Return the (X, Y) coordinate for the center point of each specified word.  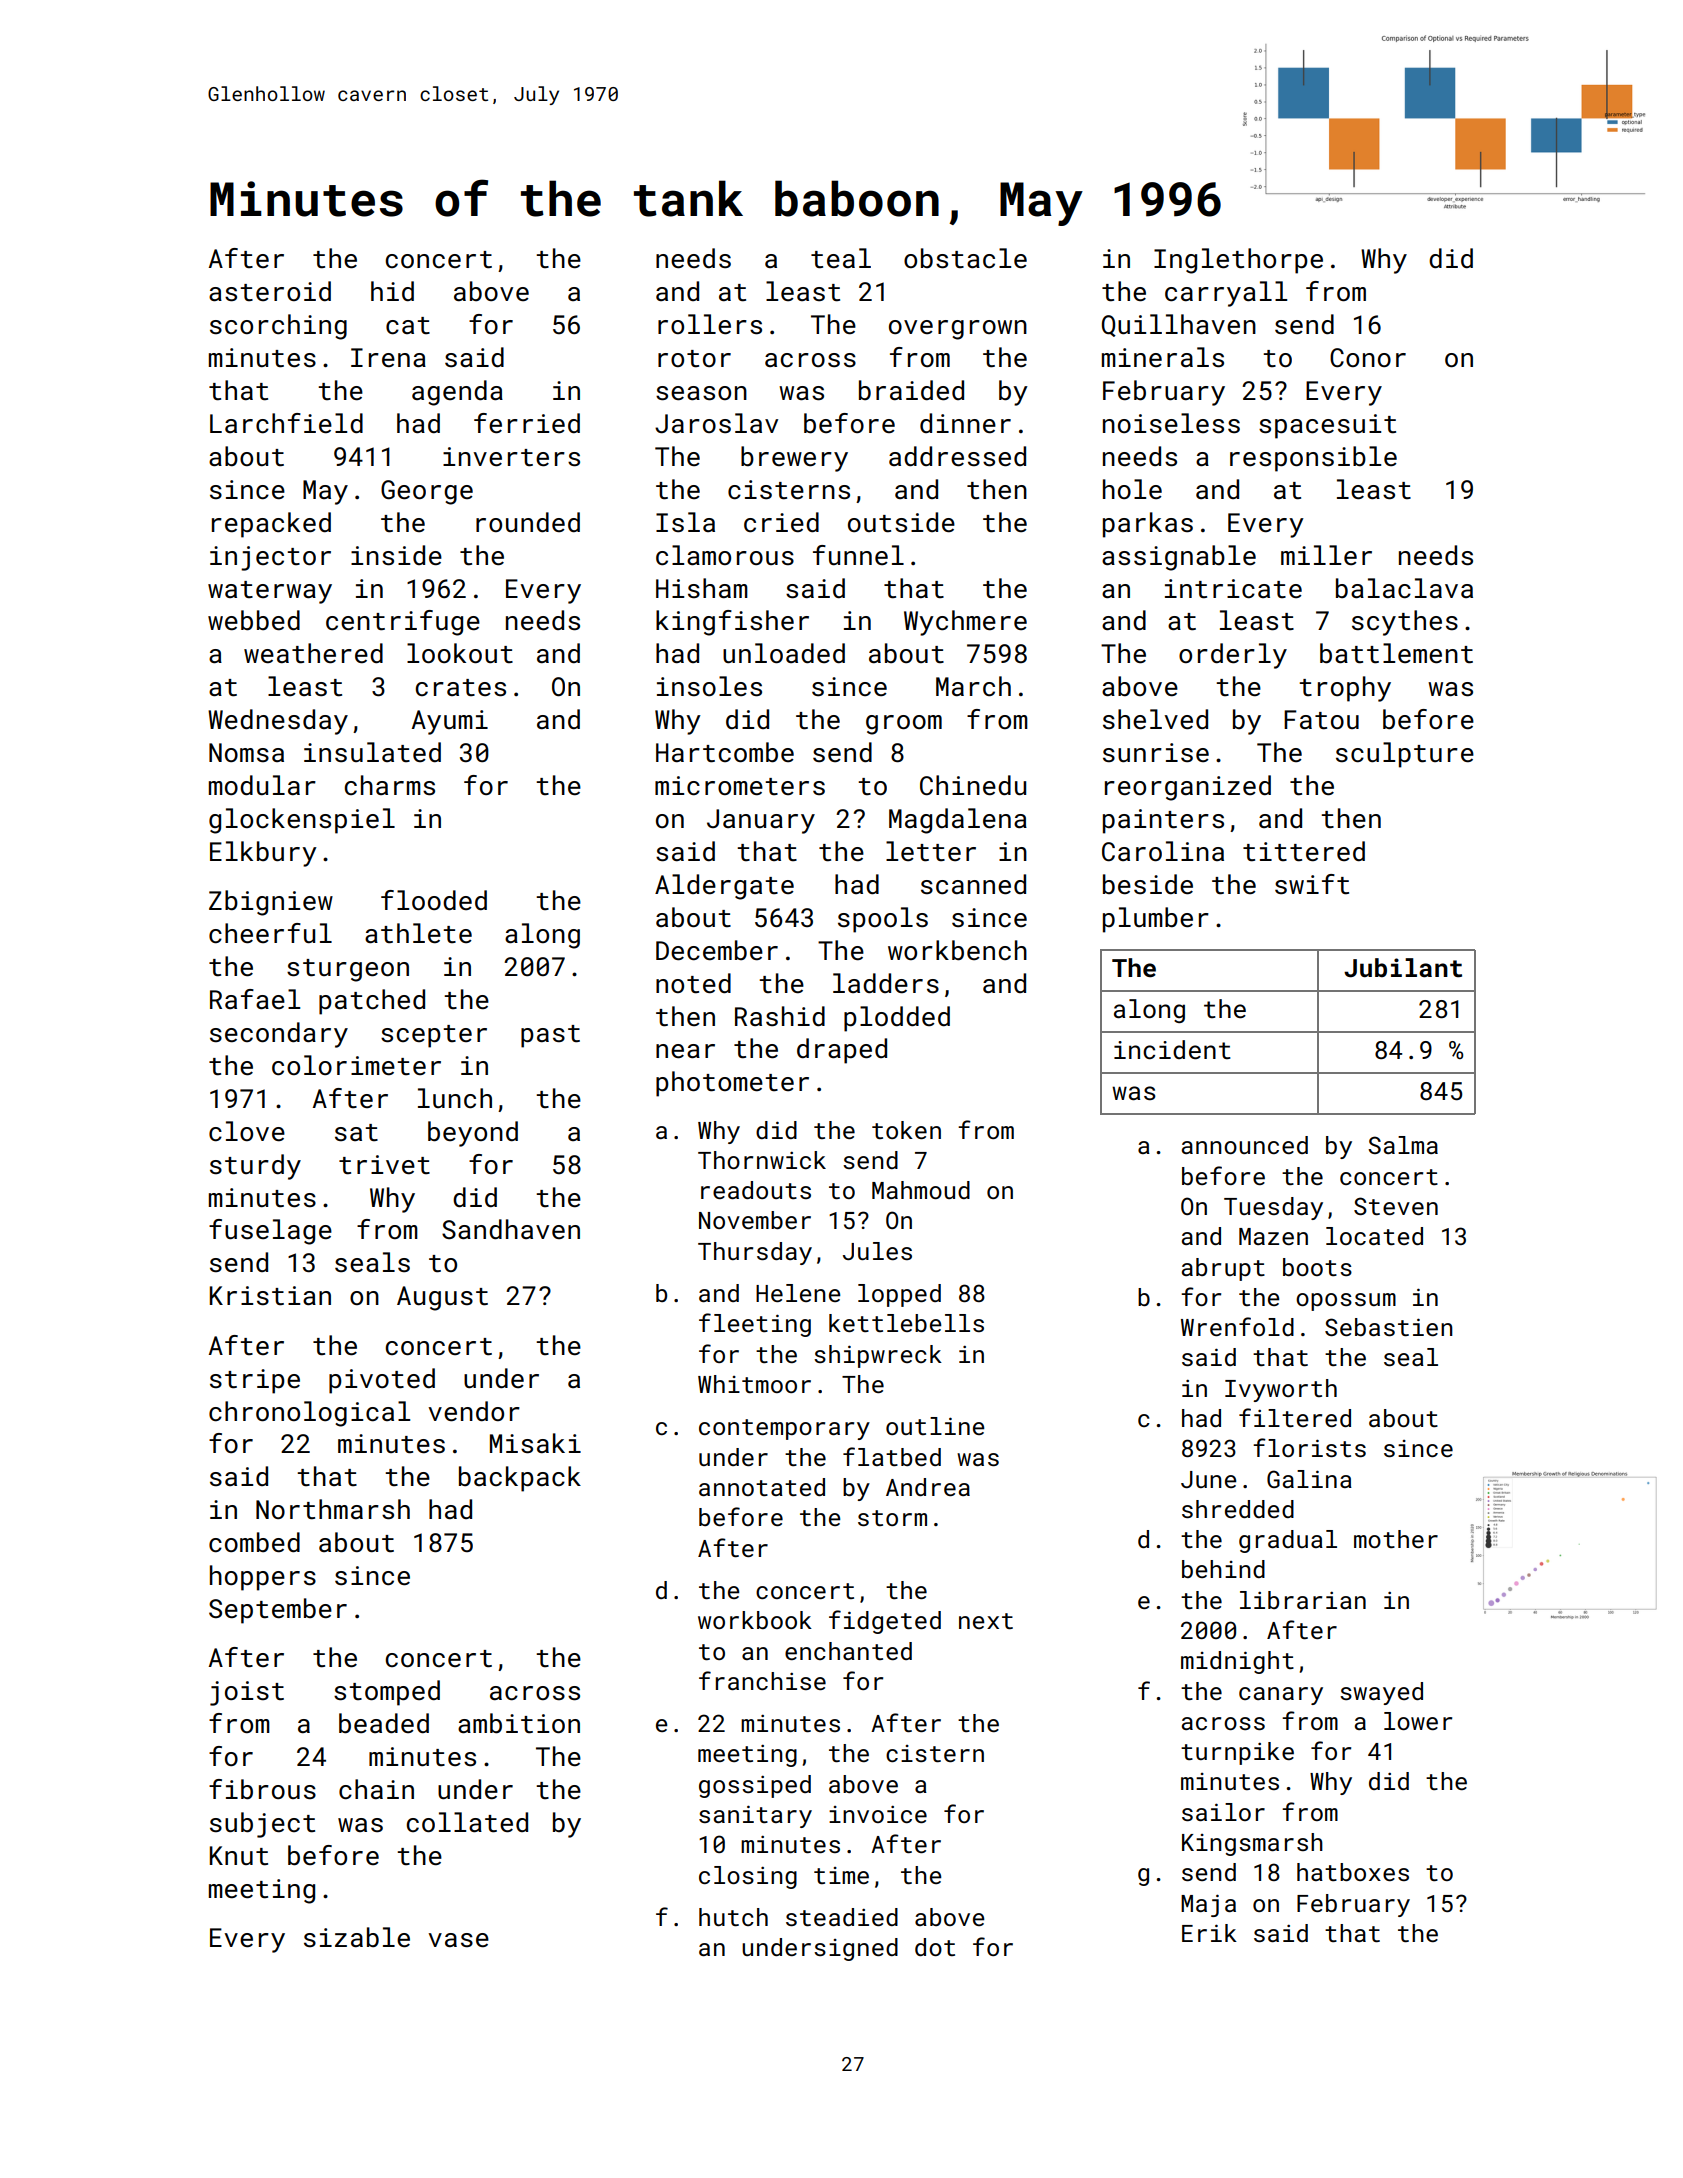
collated (467, 1822)
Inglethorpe (1238, 261)
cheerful (270, 933)
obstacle (965, 258)
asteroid (270, 291)
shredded (1238, 1509)
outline (935, 1426)
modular (262, 785)
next (986, 1621)
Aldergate (724, 887)
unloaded (784, 653)
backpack (520, 1479)
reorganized (1188, 788)
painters (1163, 821)
